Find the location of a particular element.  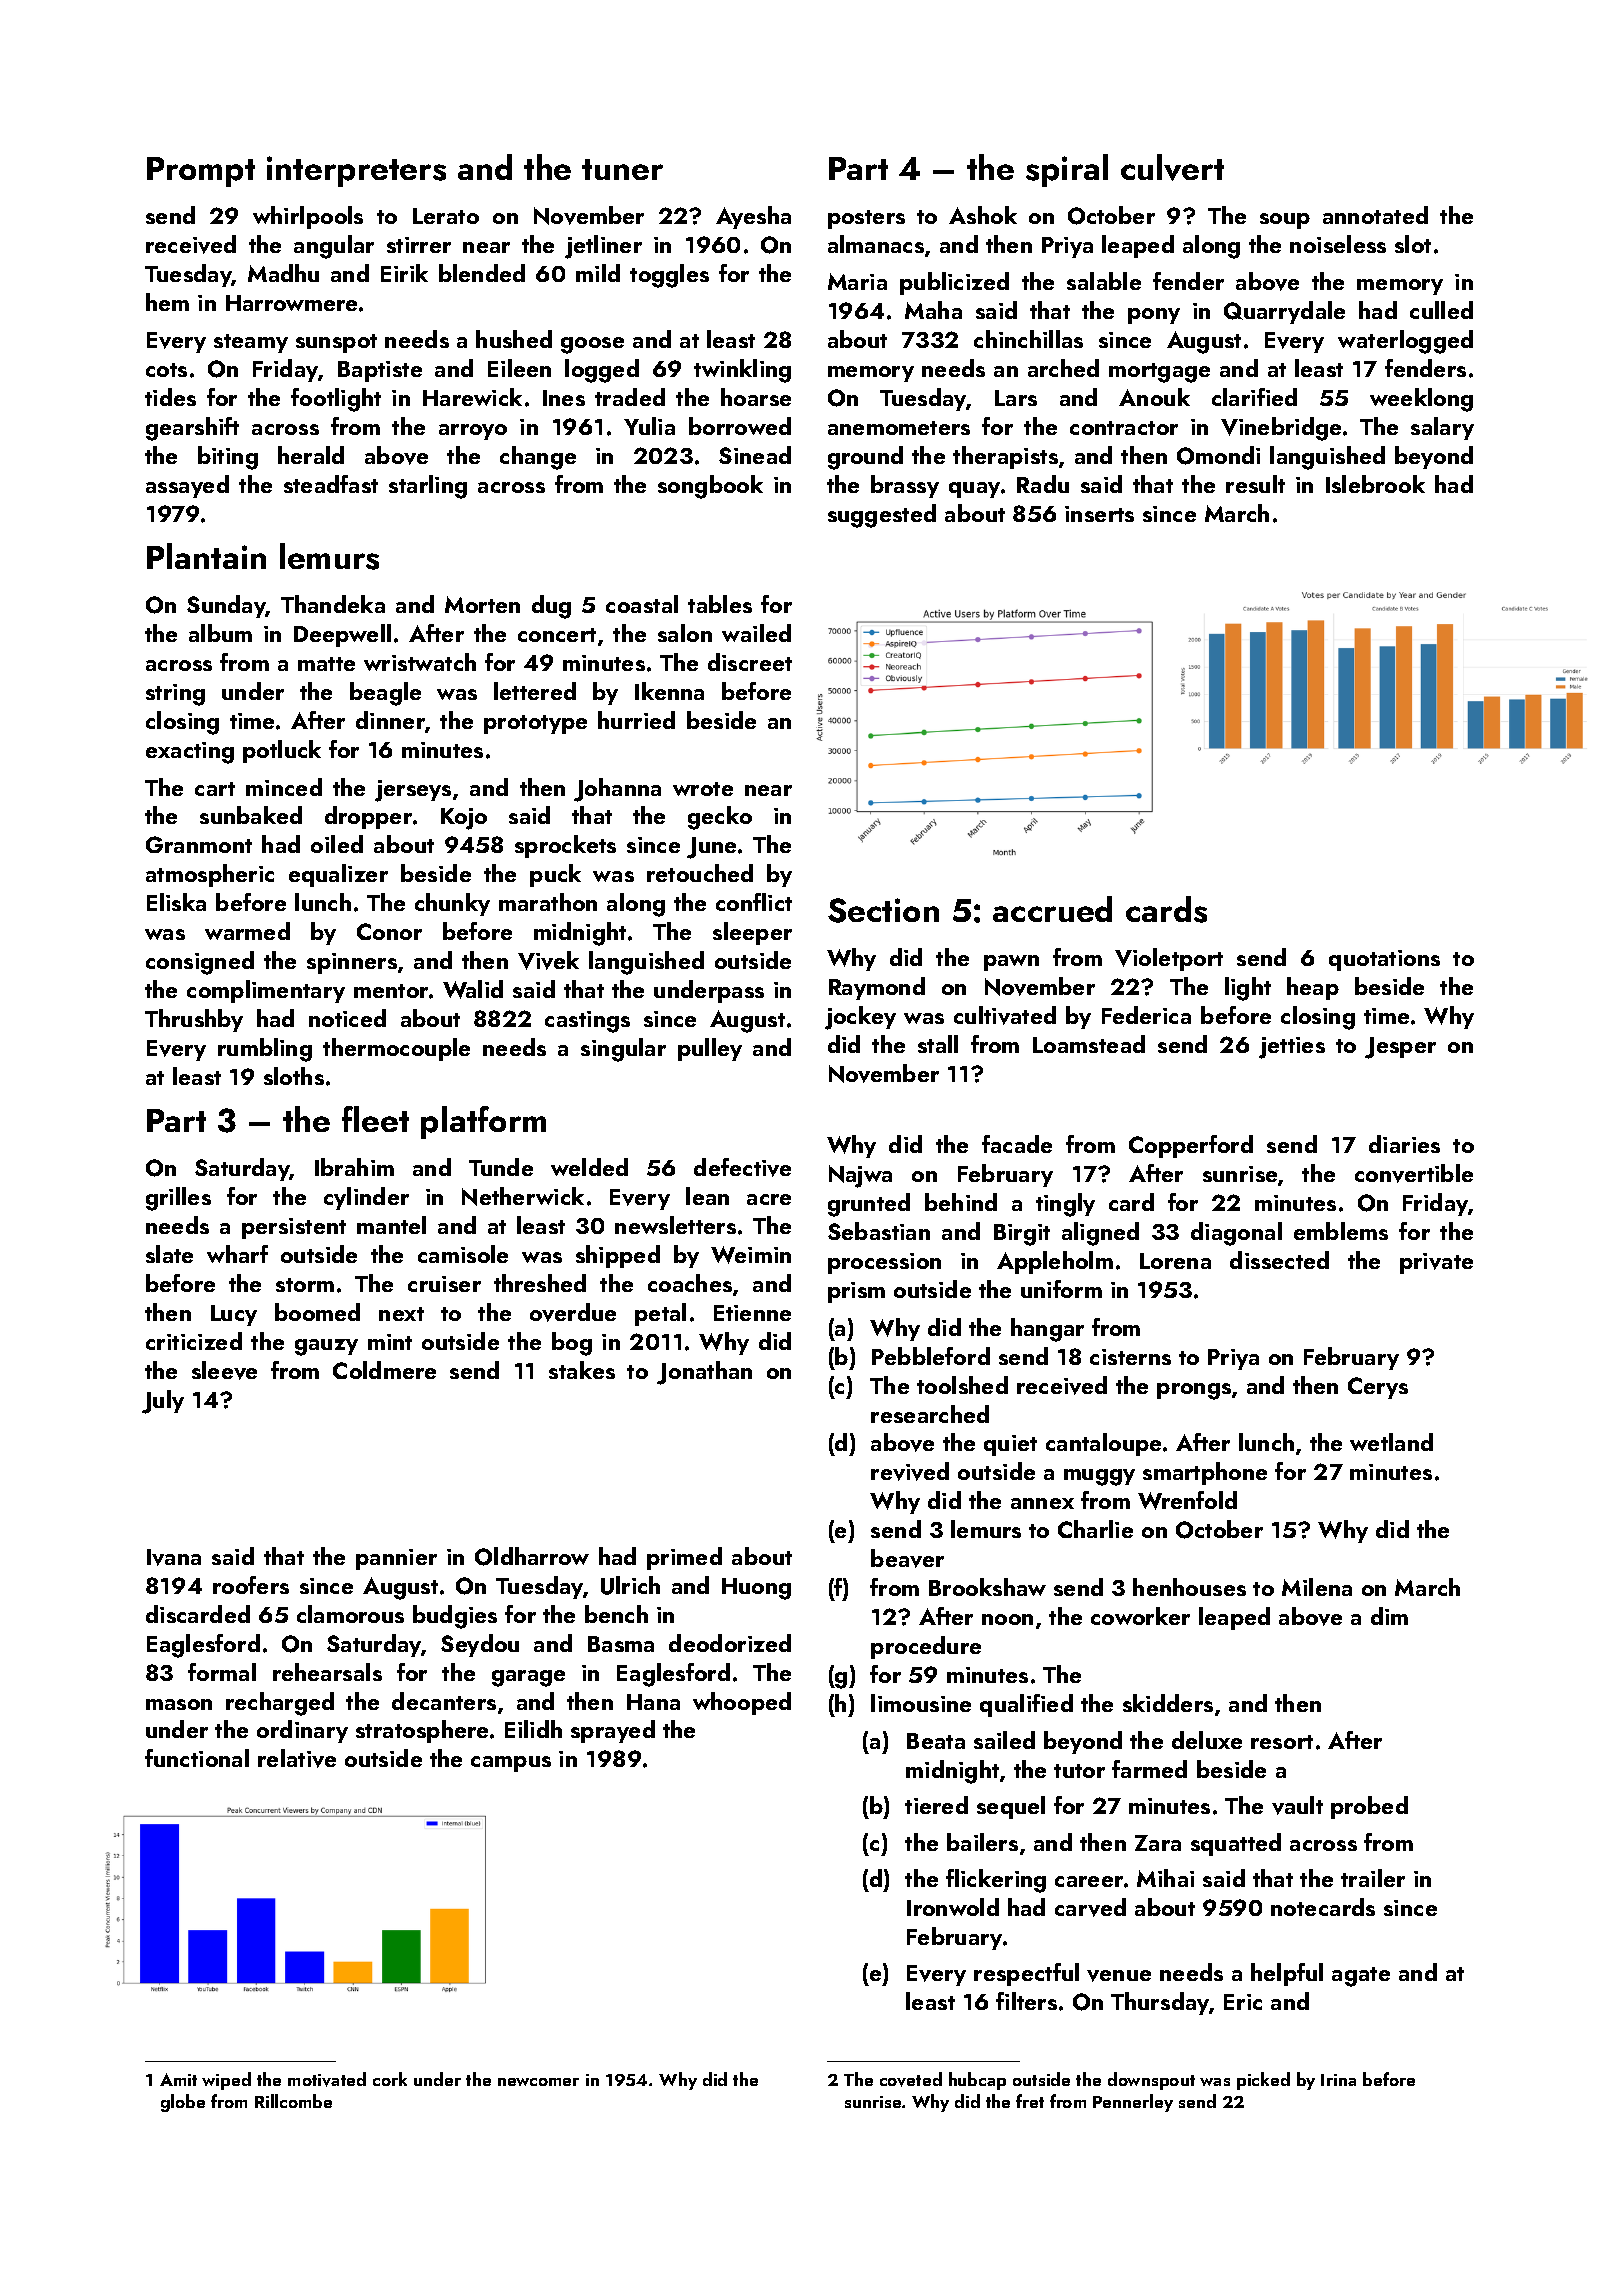

mild is located at coordinates (598, 273).
